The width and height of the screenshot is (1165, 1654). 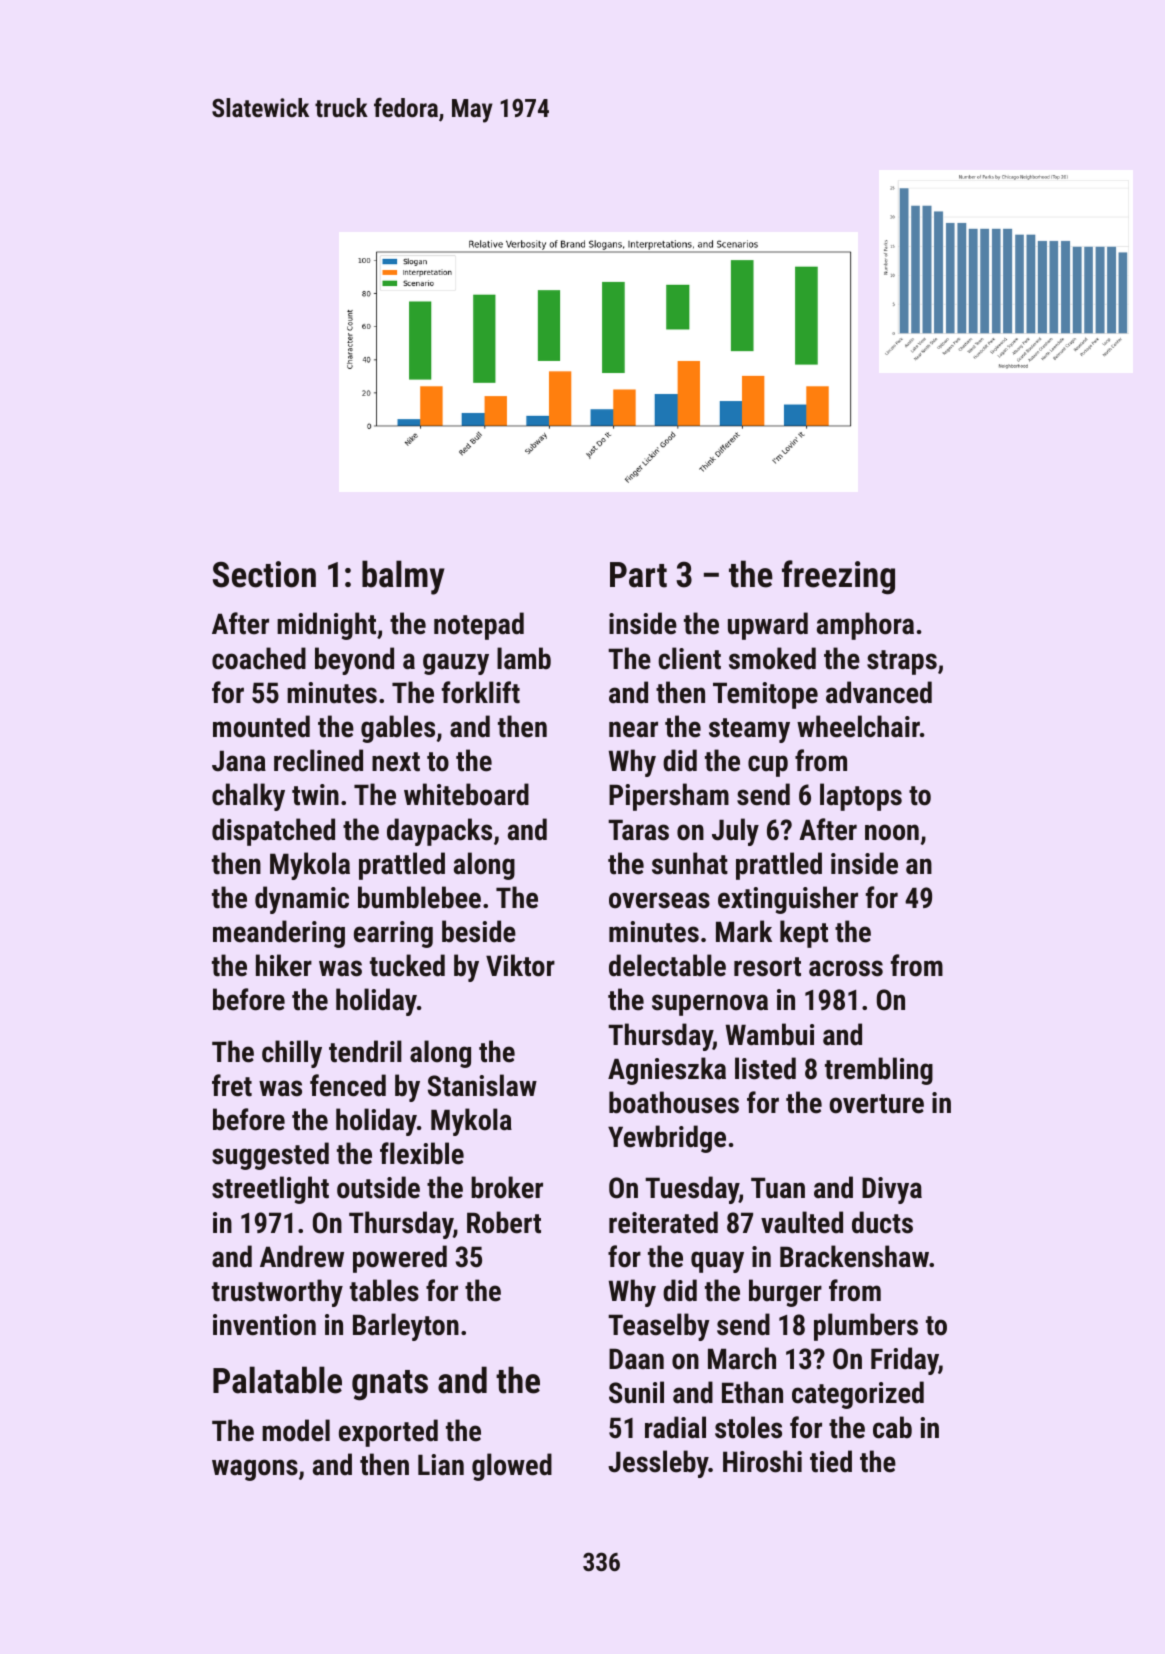 I want to click on categorized, so click(x=858, y=1395).
